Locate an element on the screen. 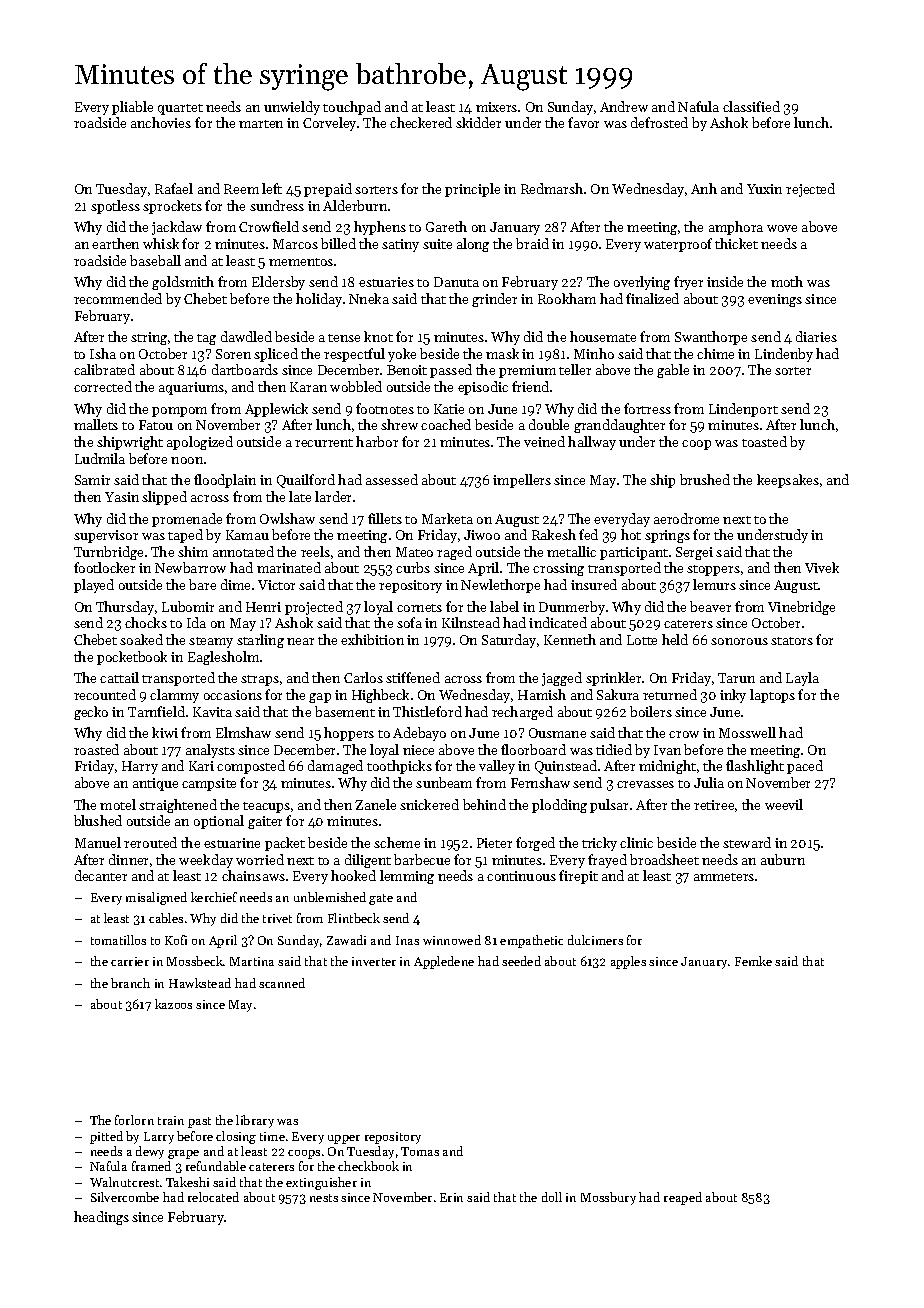 The height and width of the screenshot is (1308, 924). promenade is located at coordinates (187, 520).
